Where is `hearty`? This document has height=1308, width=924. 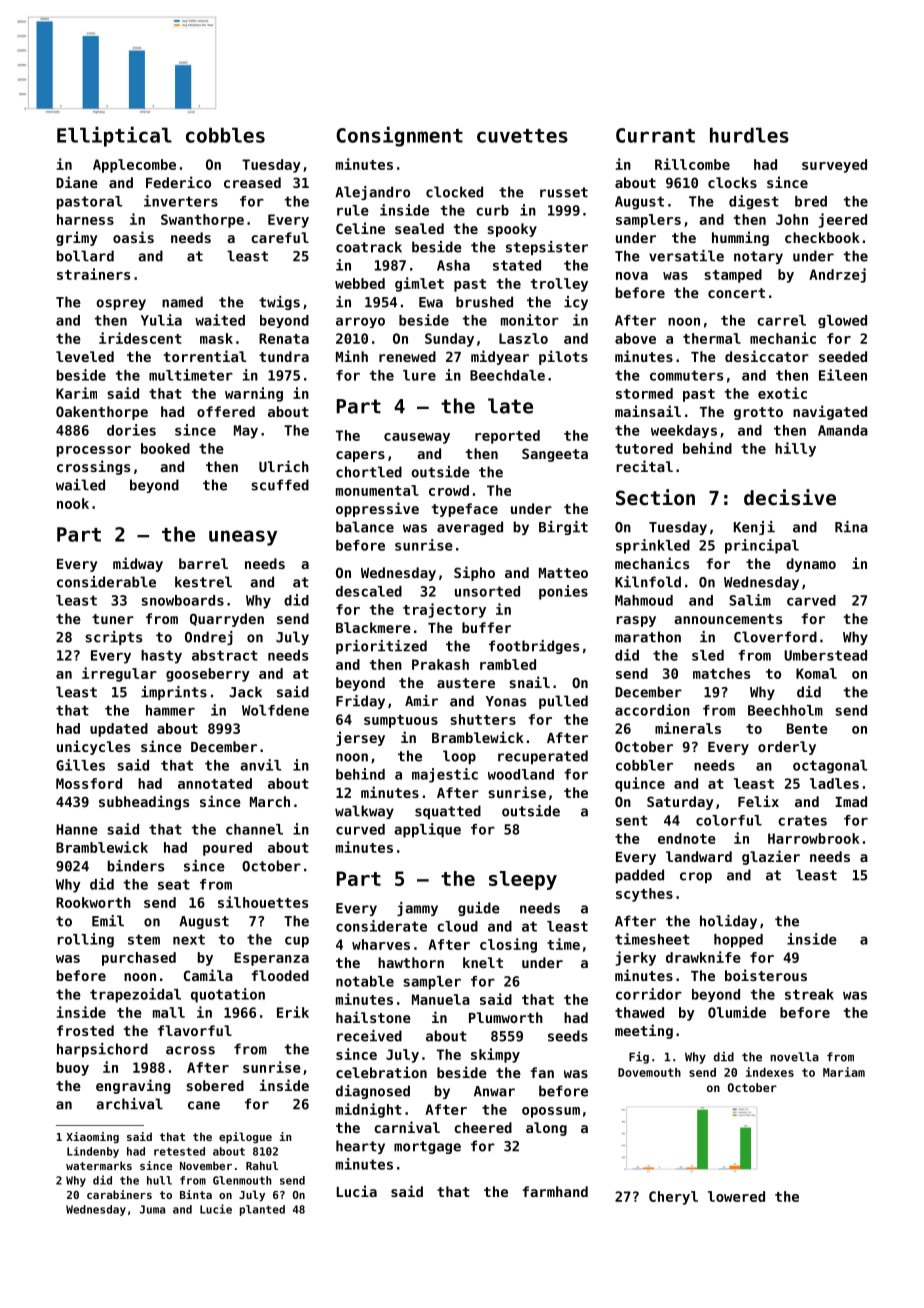 hearty is located at coordinates (360, 1147).
